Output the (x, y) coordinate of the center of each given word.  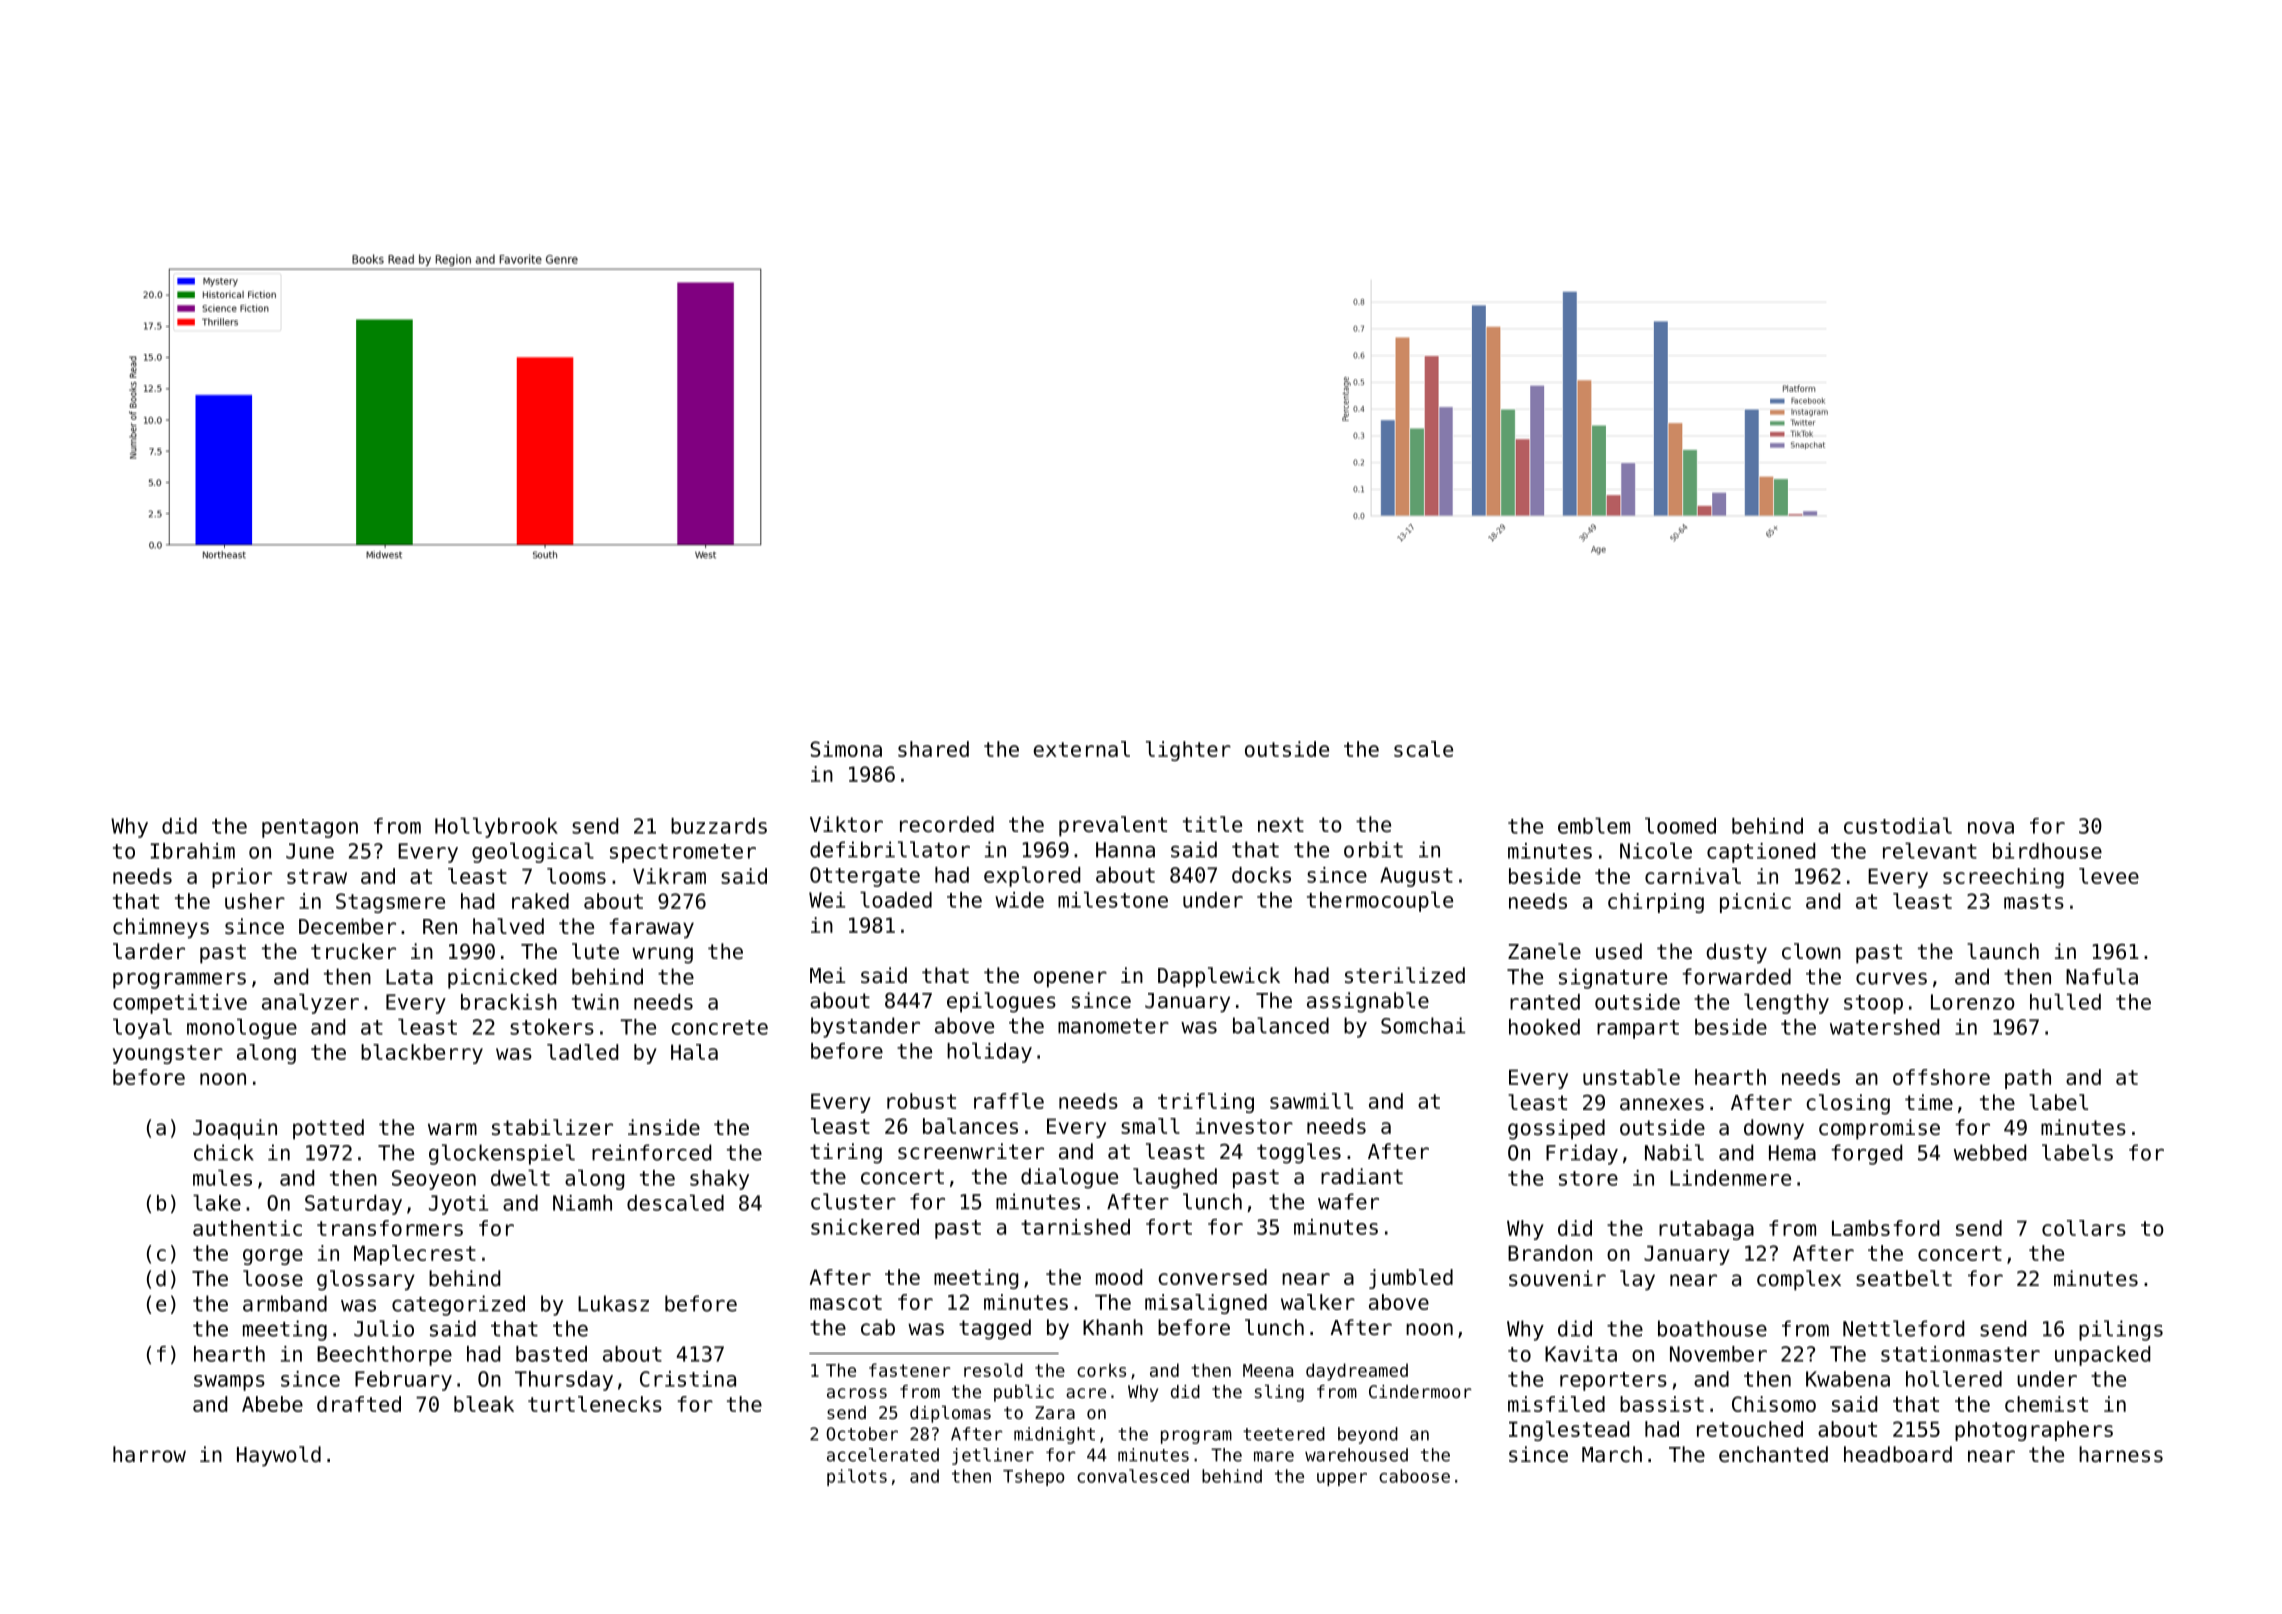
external (1082, 749)
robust (921, 1101)
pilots (857, 1477)
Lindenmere (1730, 1178)
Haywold (279, 1456)
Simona (846, 749)
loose (273, 1278)
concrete (719, 1027)
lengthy (1786, 1003)
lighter (1188, 751)
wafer (1348, 1201)
